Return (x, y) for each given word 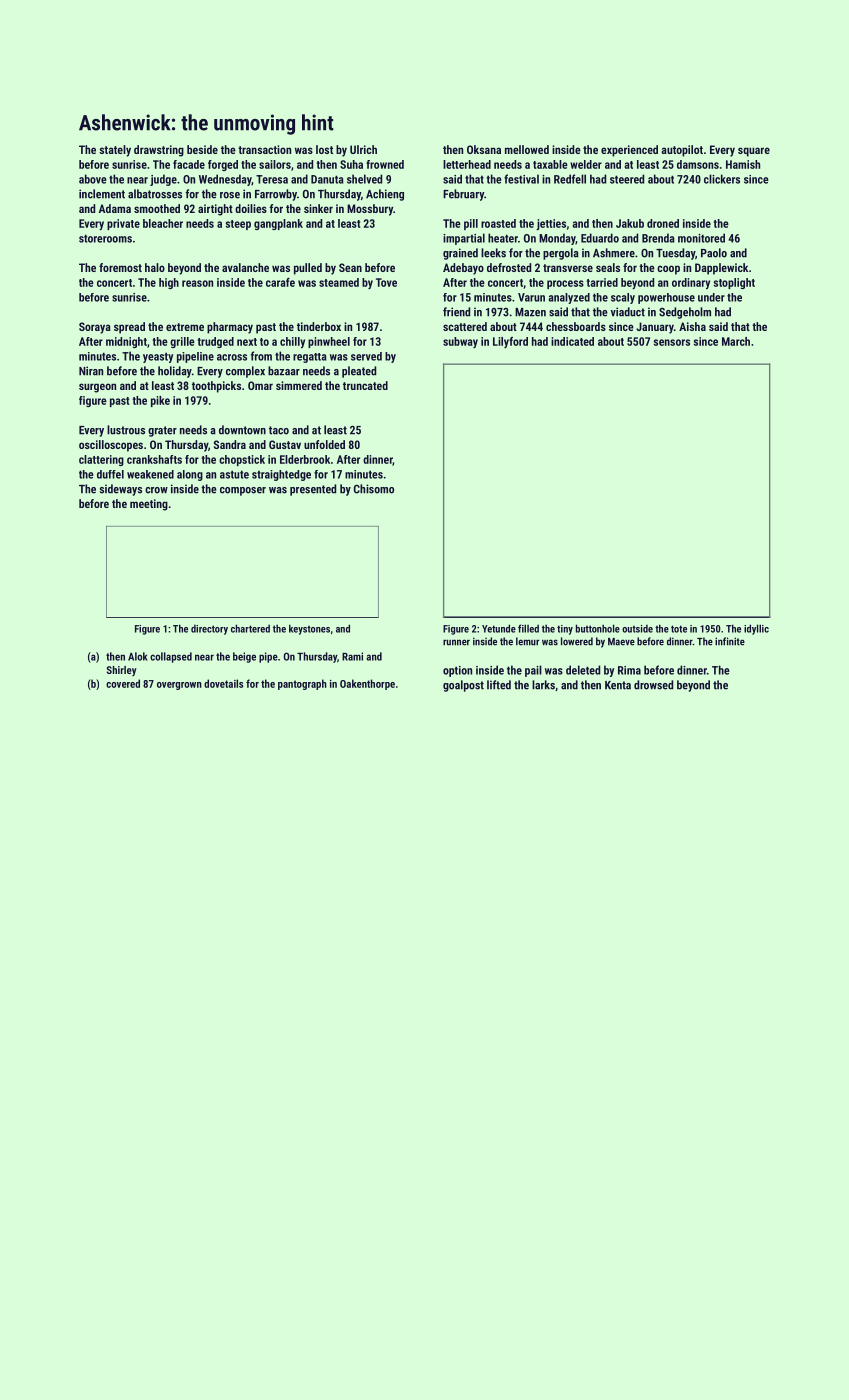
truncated (365, 385)
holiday (175, 372)
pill (471, 224)
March (736, 341)
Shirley (122, 671)
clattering (101, 460)
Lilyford (510, 342)
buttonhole (598, 628)
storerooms (105, 238)
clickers (722, 179)
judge (163, 180)
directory (209, 630)
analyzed (569, 298)
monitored (701, 238)
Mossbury (370, 210)
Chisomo (374, 489)
